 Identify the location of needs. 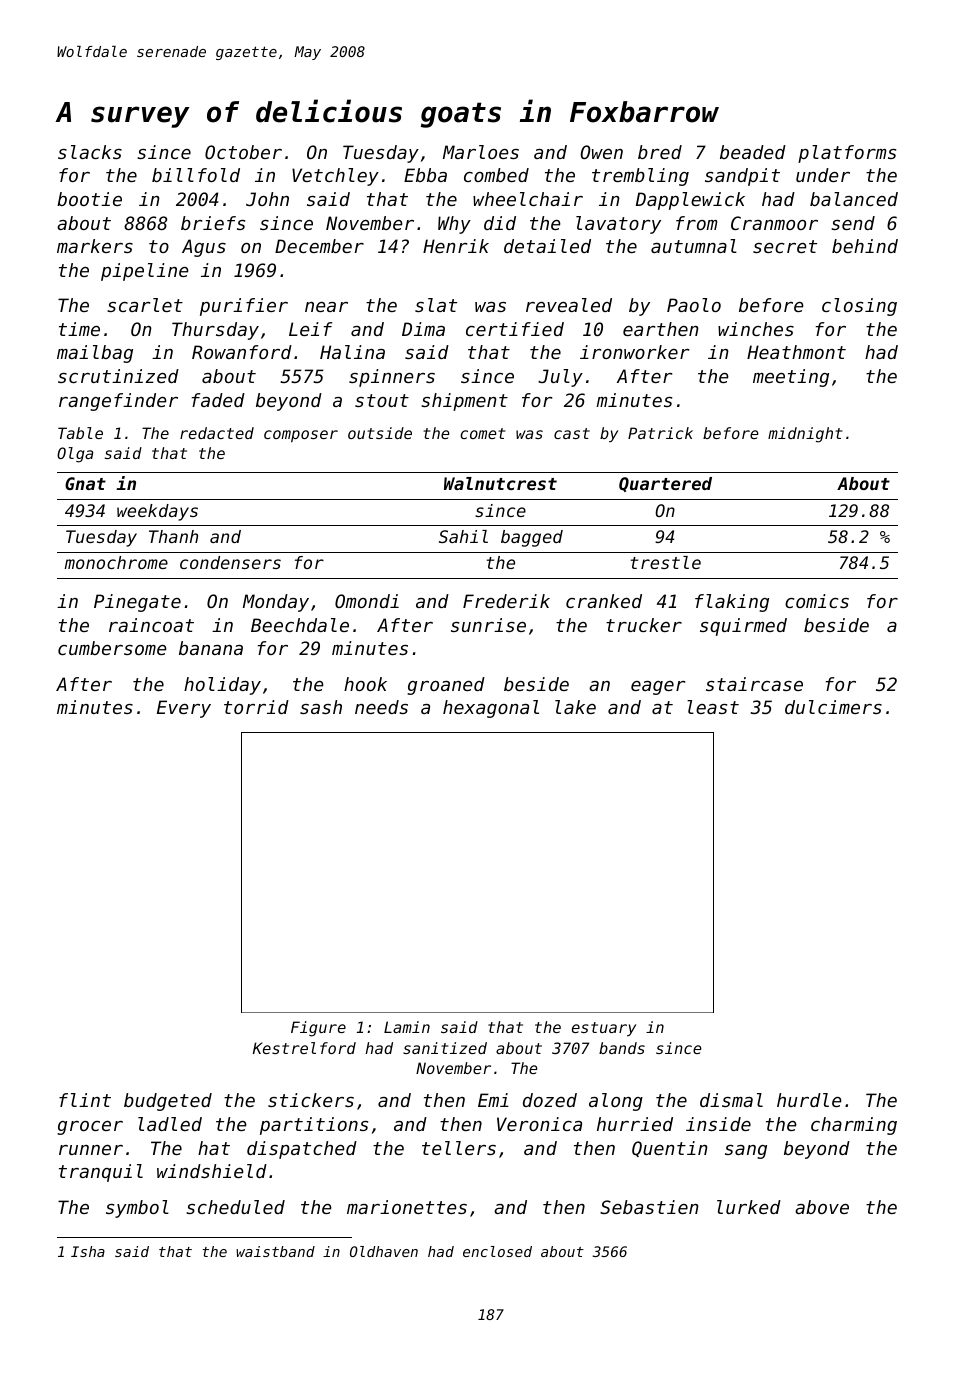
(381, 707).
